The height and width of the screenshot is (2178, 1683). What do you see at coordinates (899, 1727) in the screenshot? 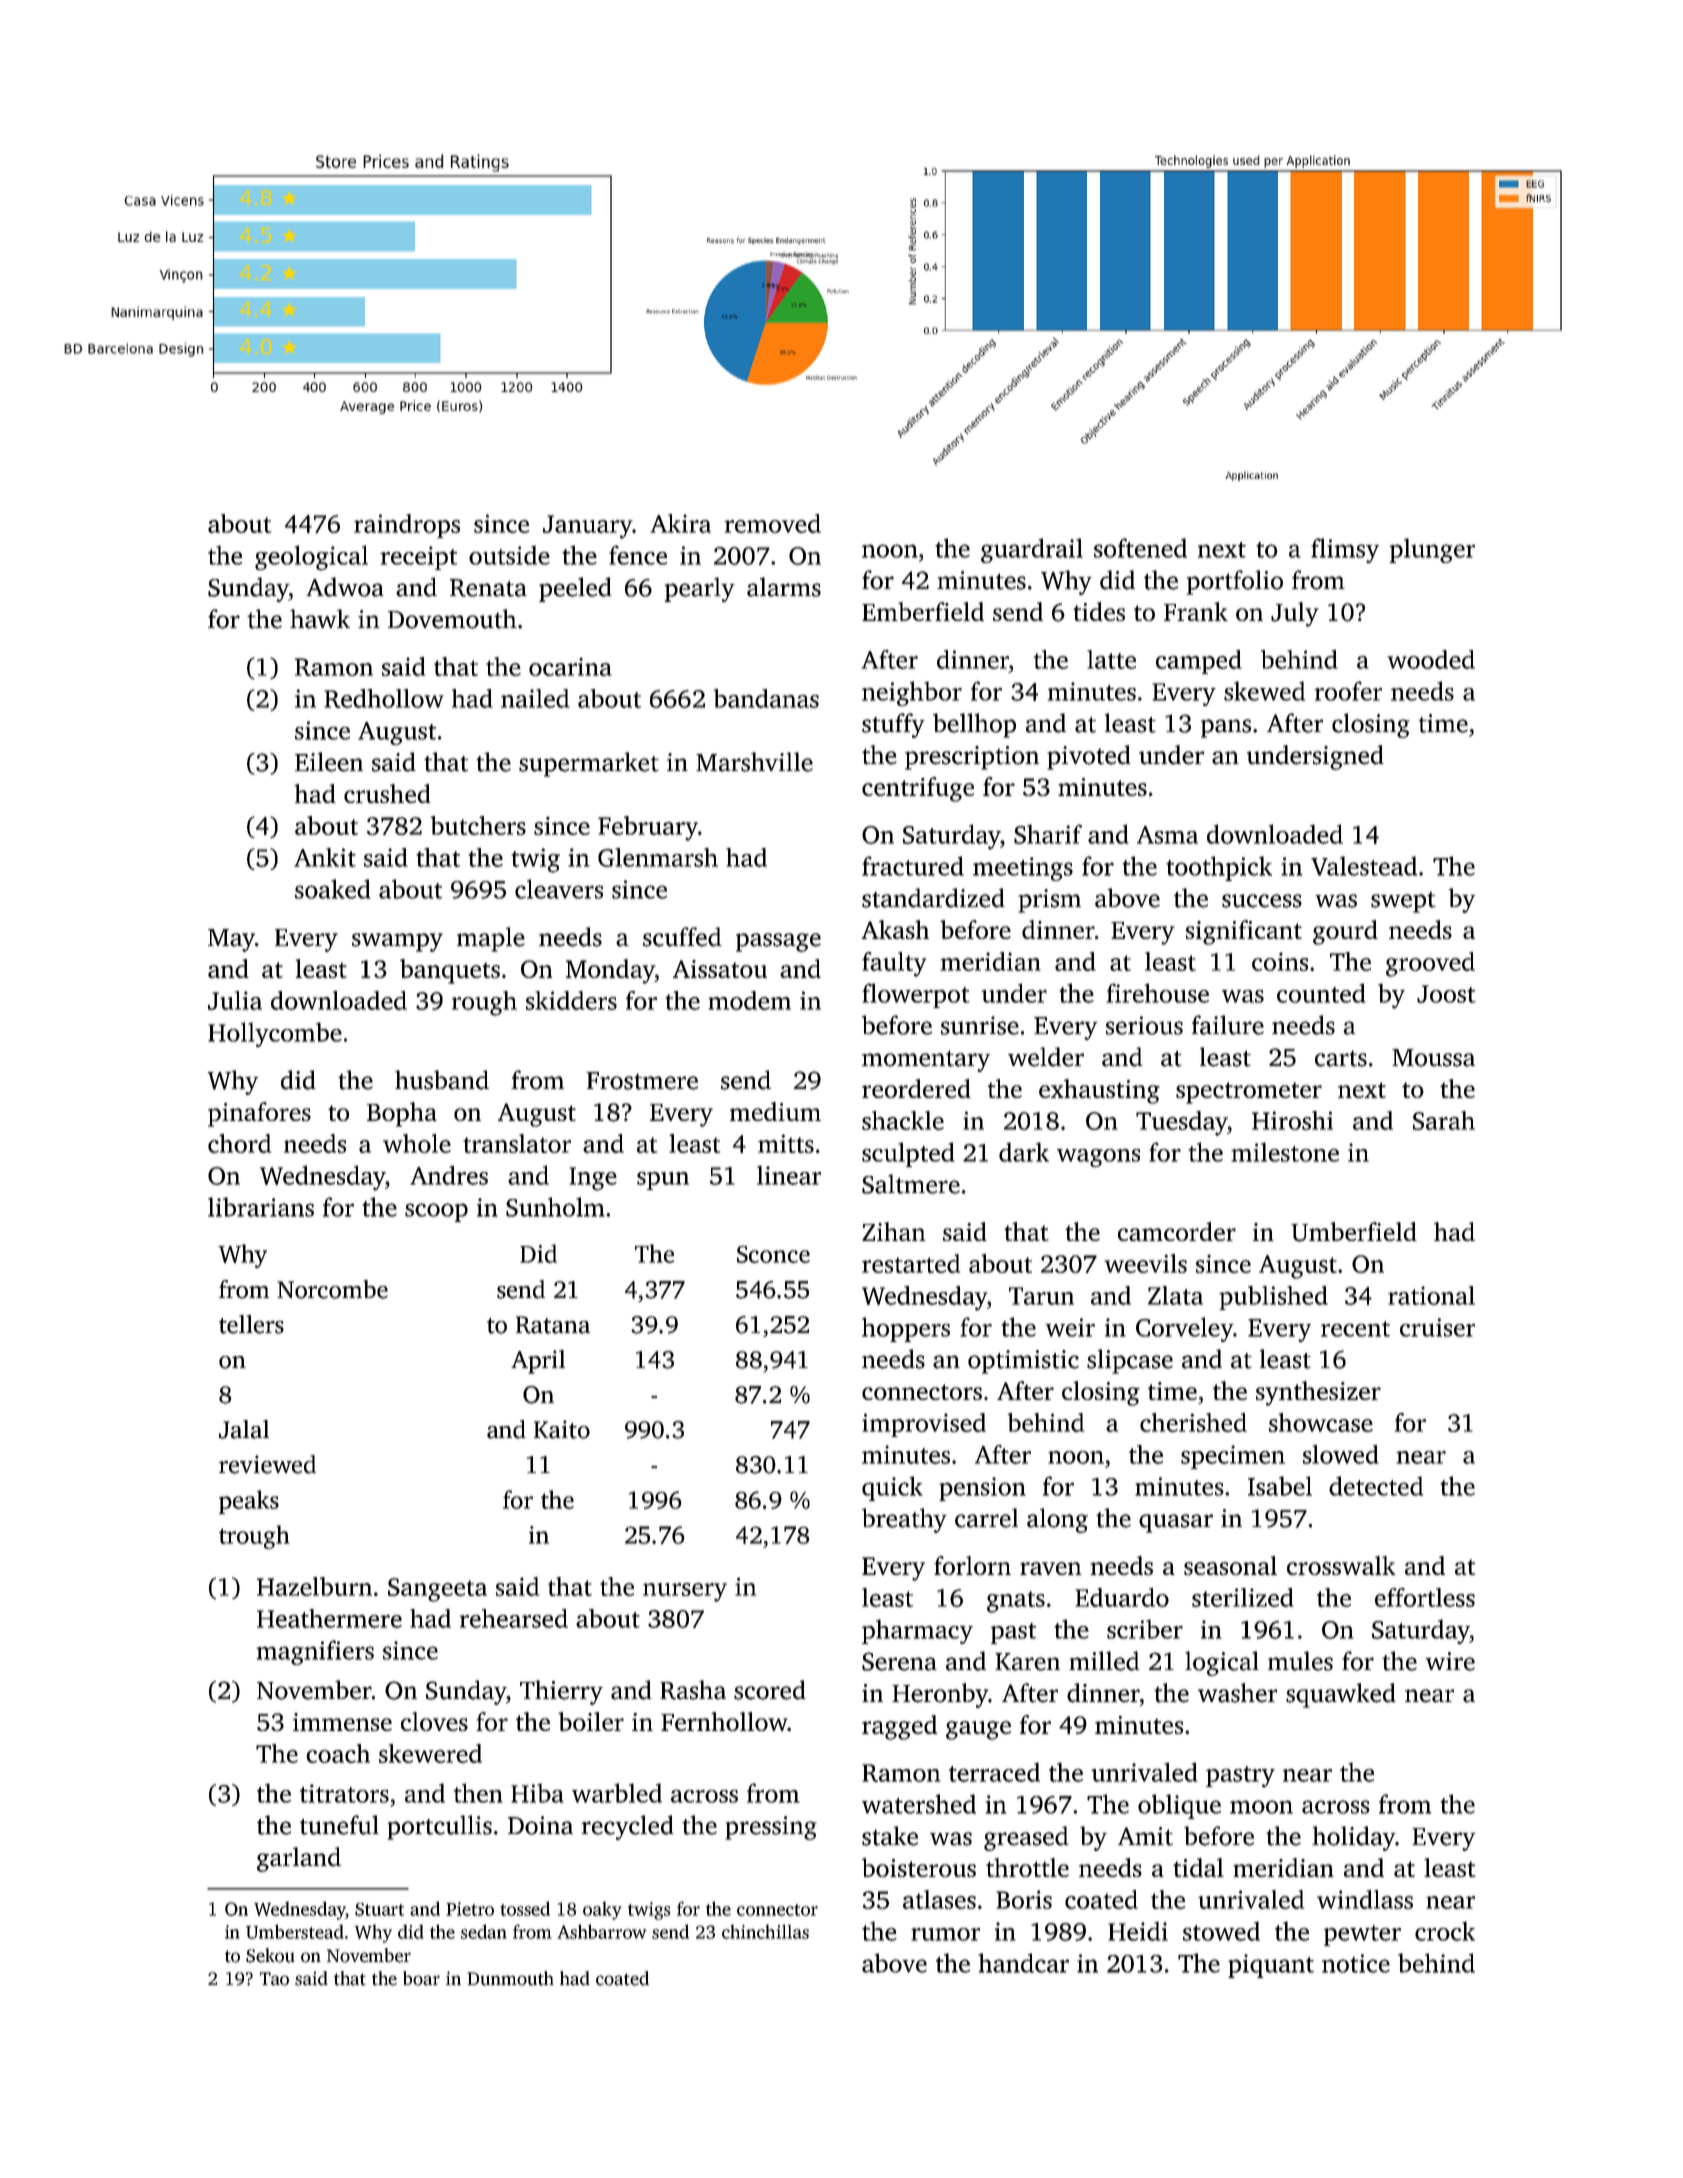
I see `ragged` at bounding box center [899, 1727].
